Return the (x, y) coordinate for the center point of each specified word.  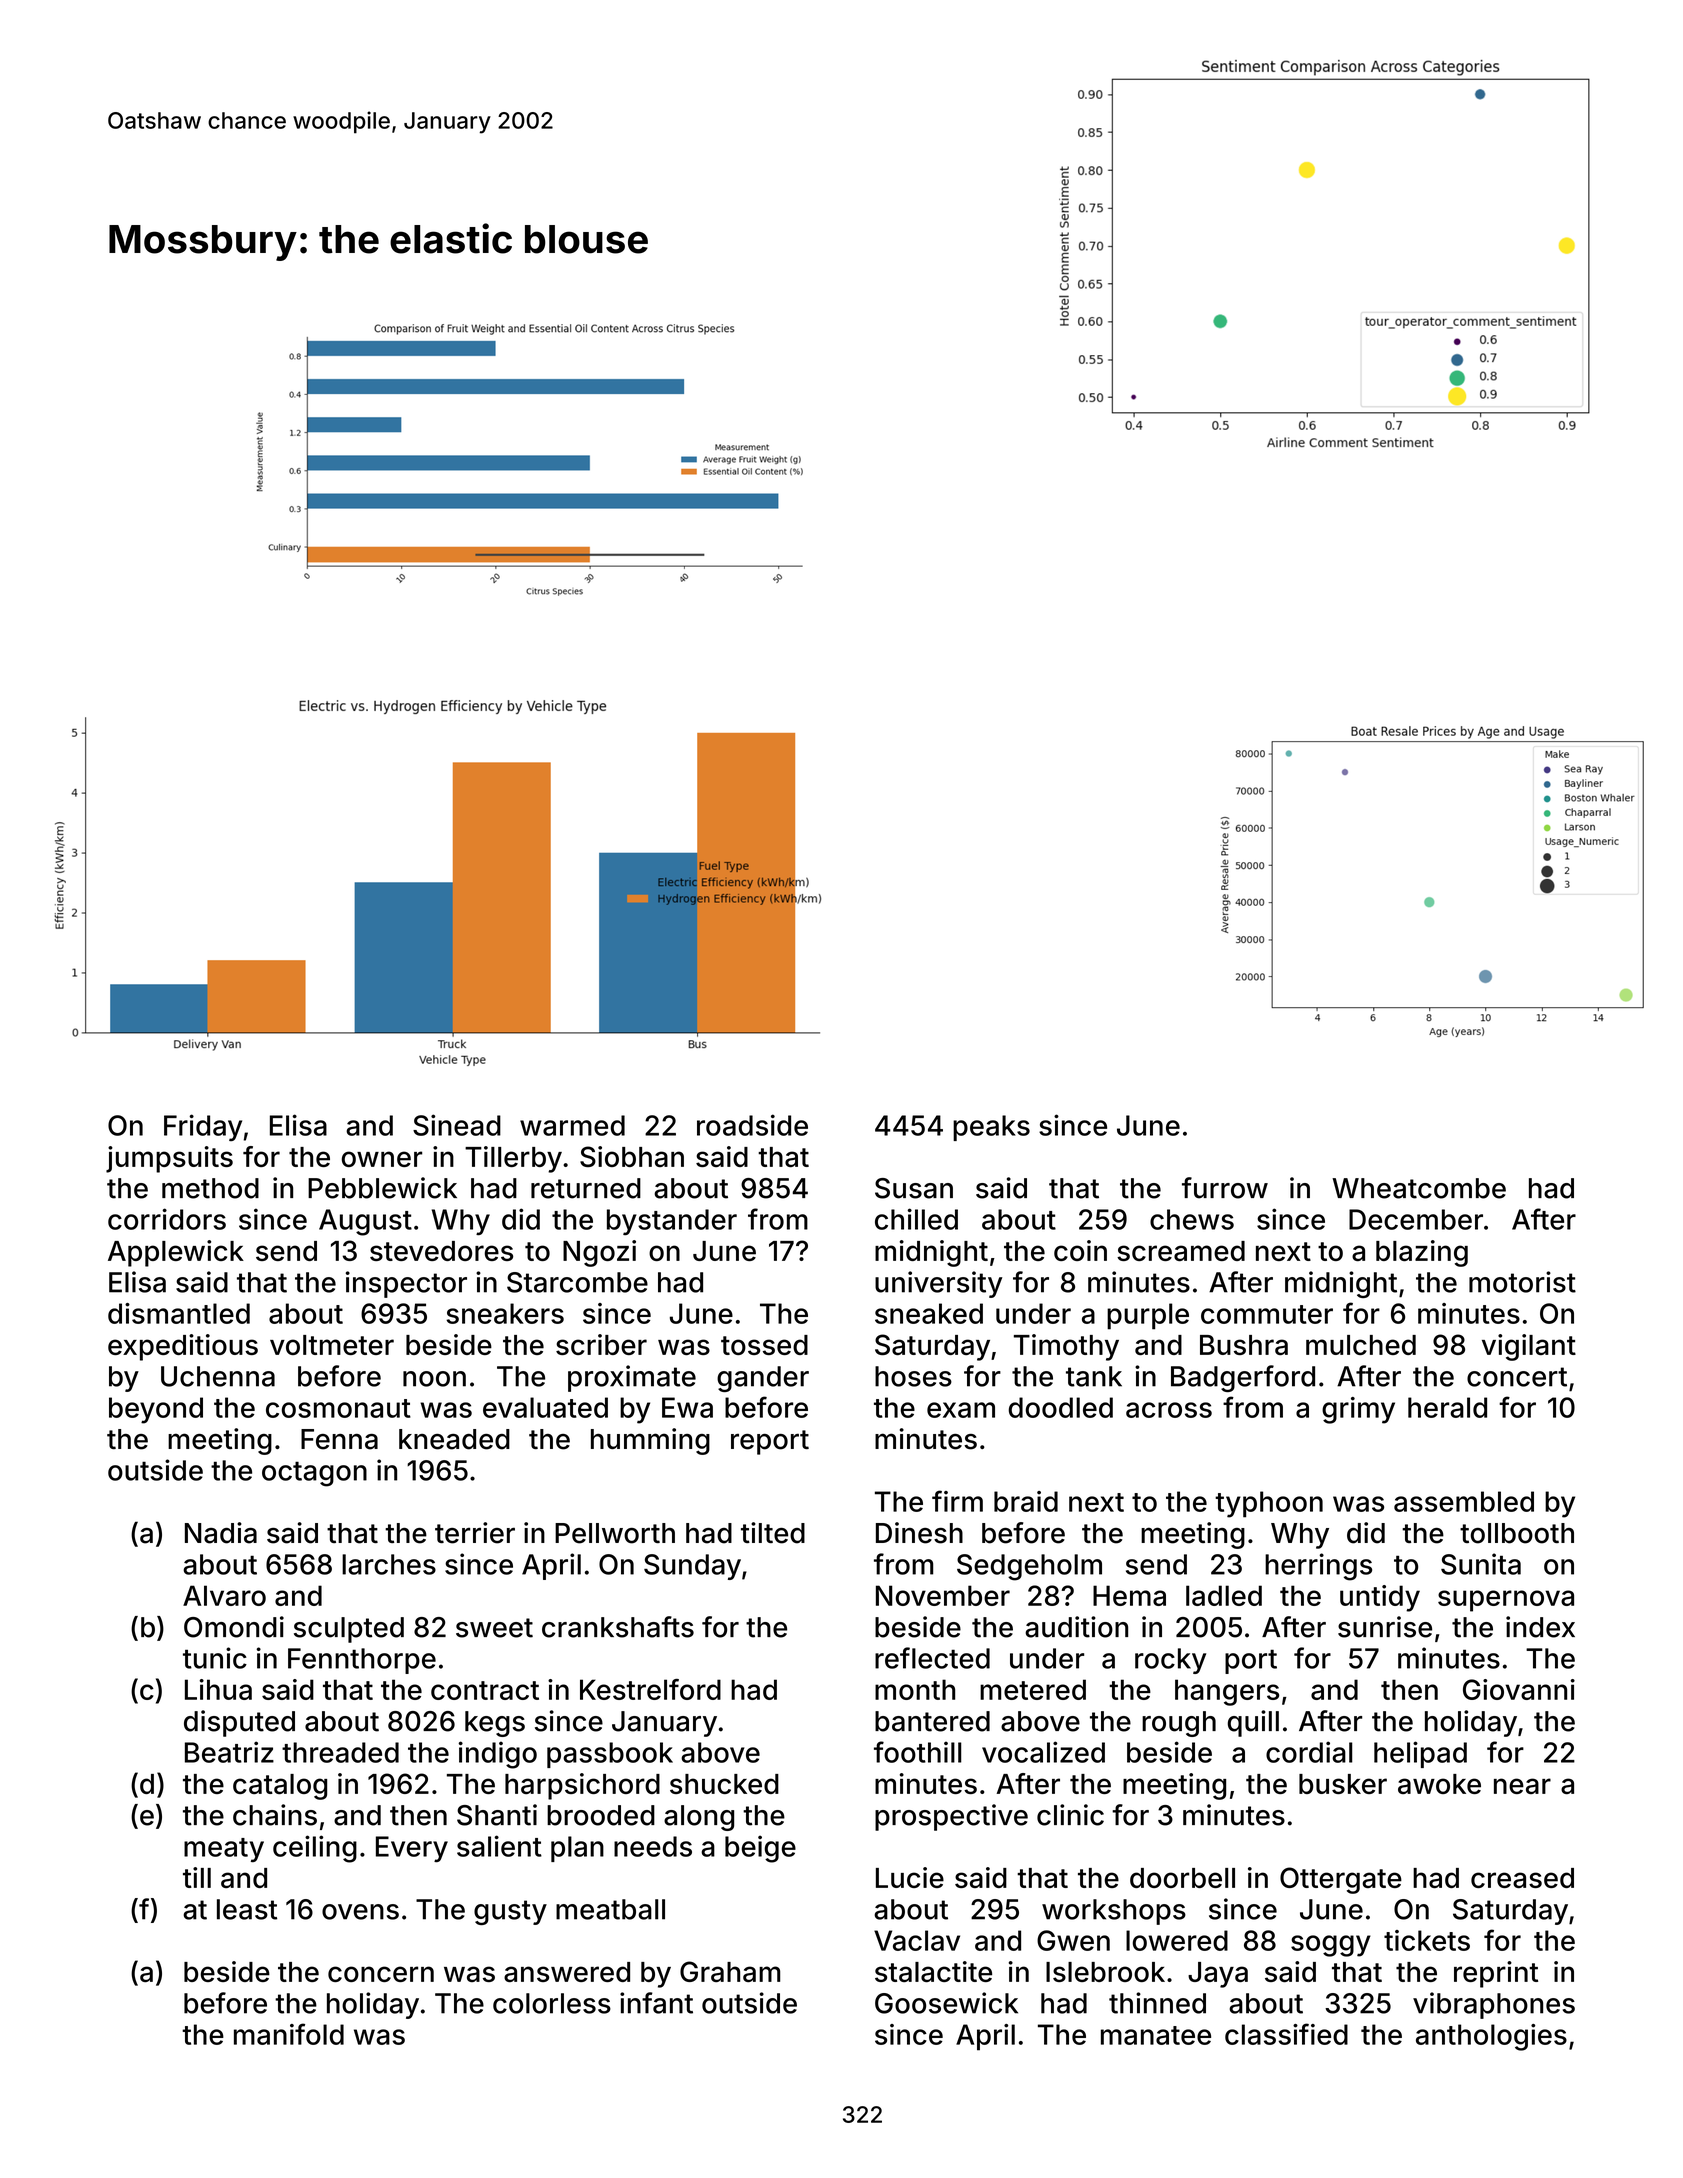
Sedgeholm (1029, 1567)
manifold (289, 2034)
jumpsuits (169, 1159)
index (1540, 1627)
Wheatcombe (1419, 1188)
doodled (1061, 1407)
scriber (601, 1344)
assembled (1464, 1501)
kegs (495, 1724)
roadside (752, 1125)
